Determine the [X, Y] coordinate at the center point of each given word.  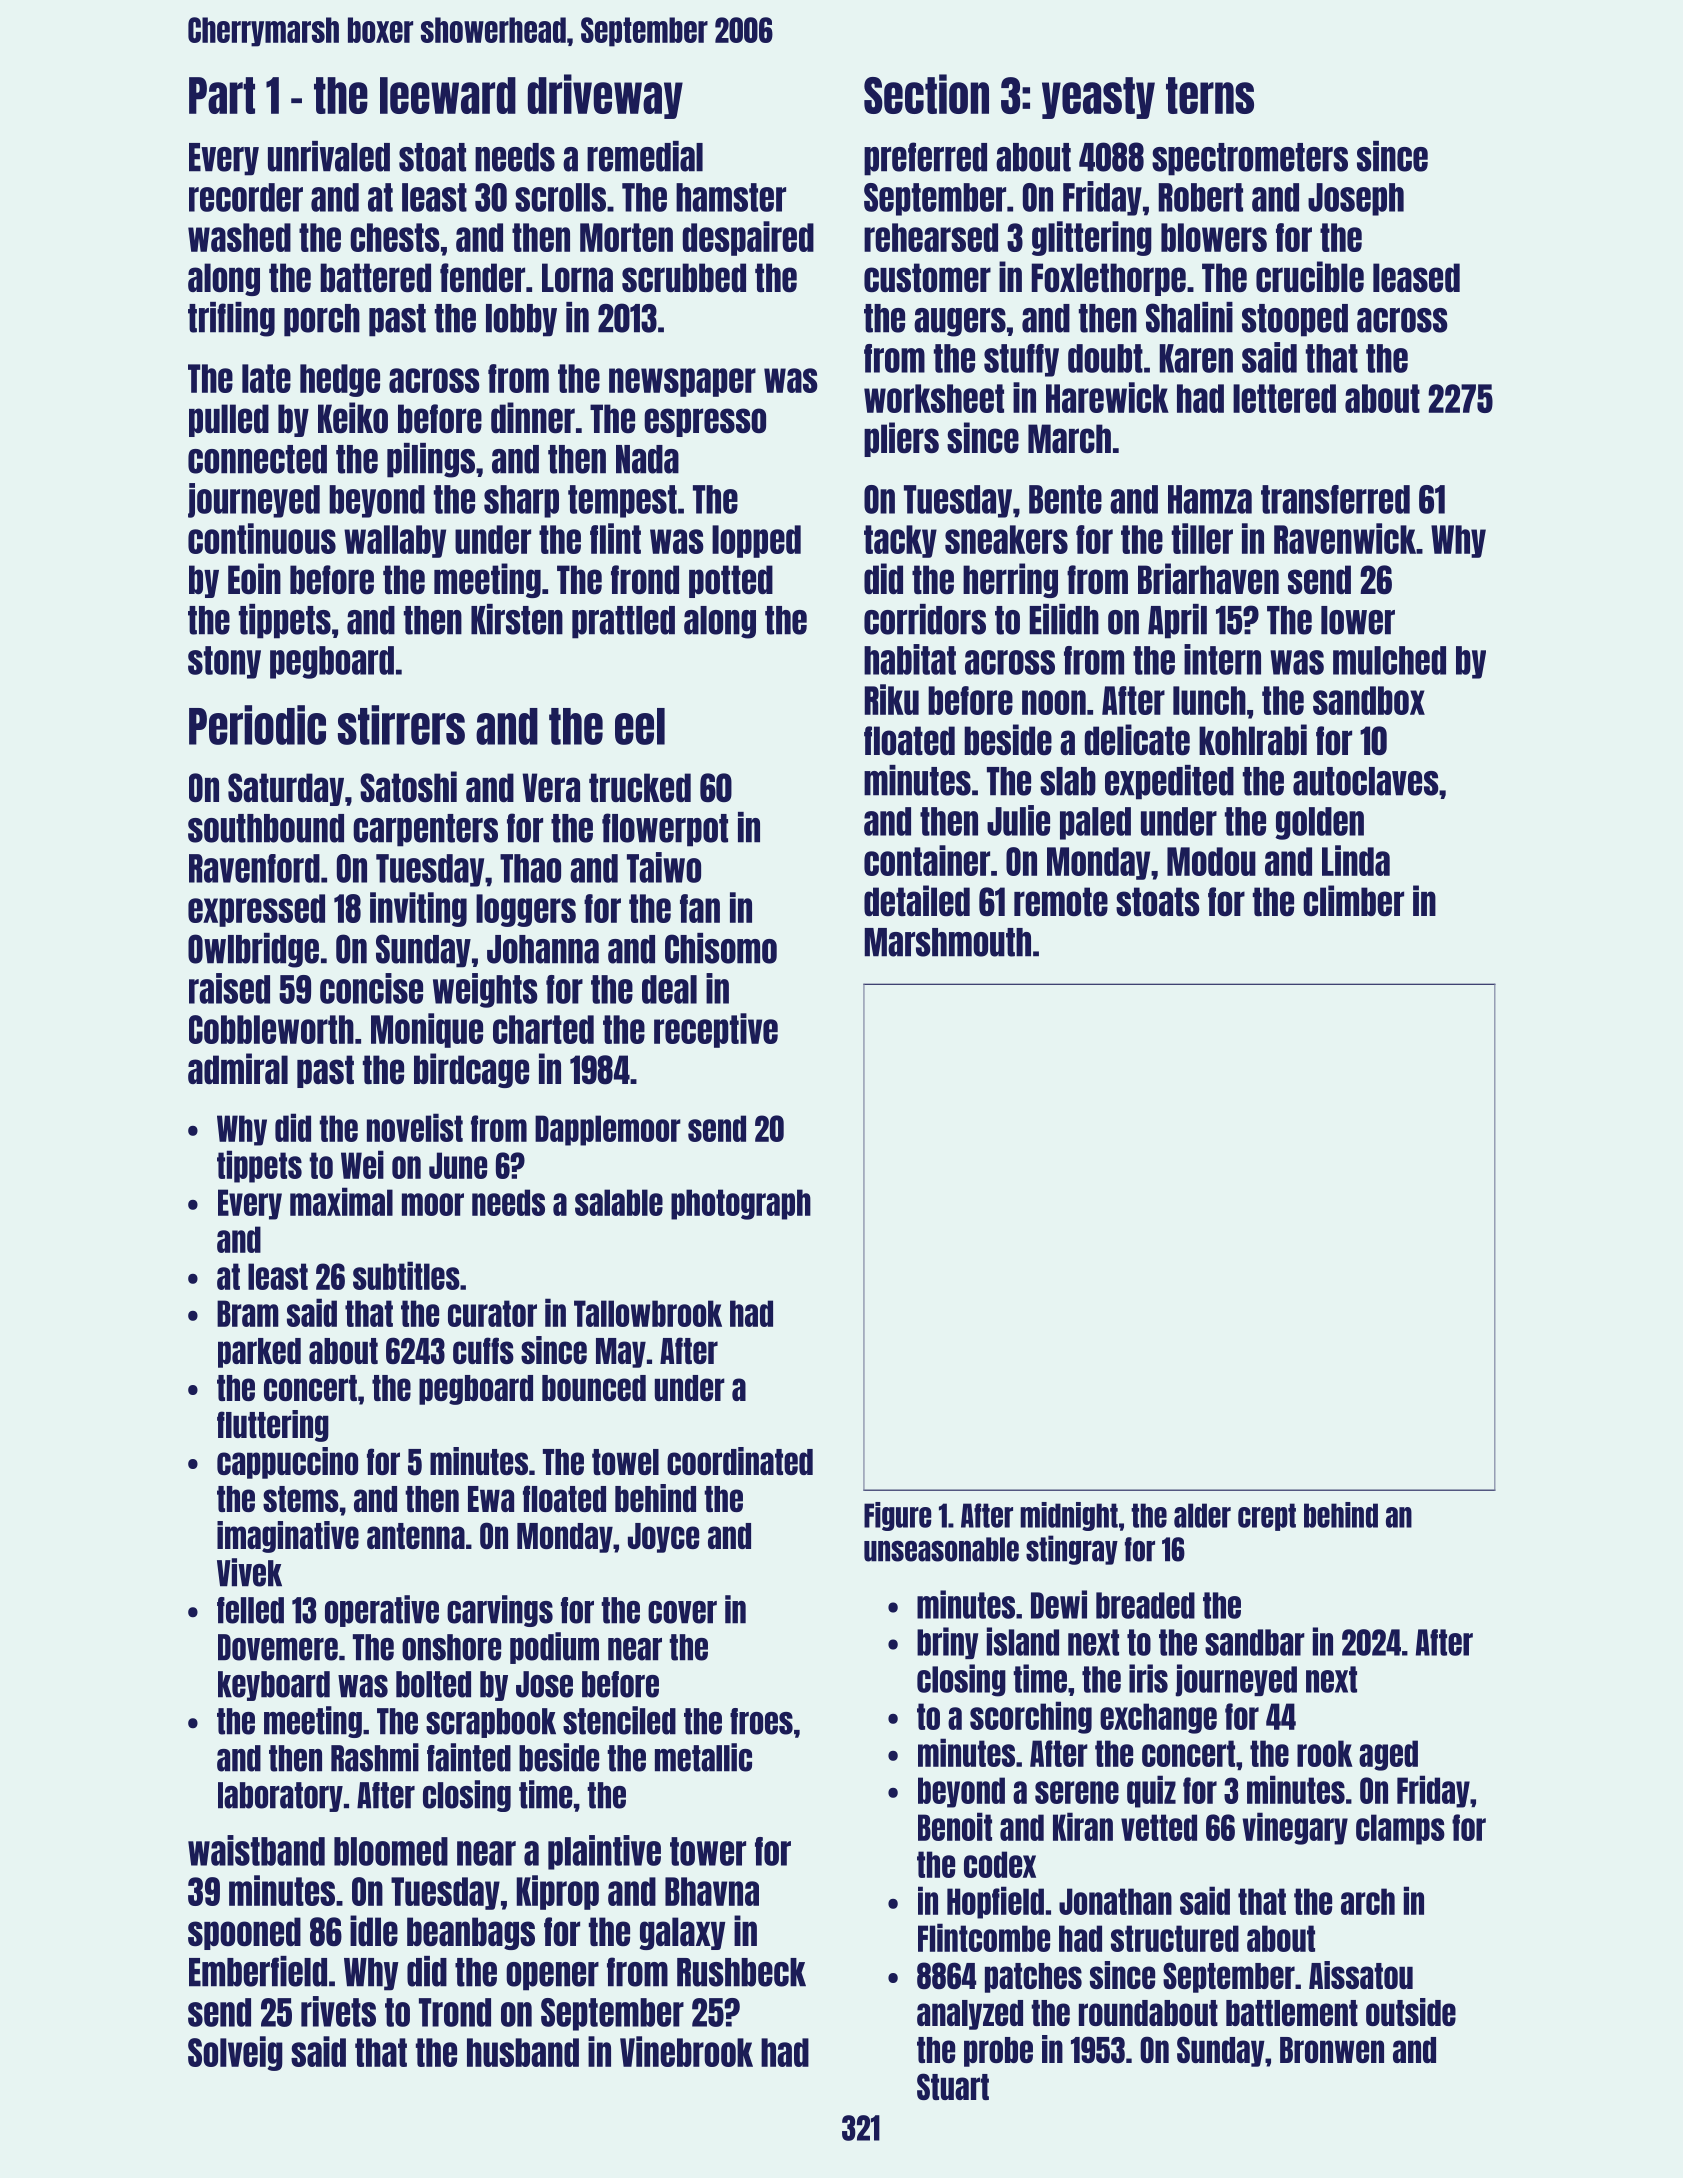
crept [1267, 1517]
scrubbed [684, 278]
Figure [898, 1516]
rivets [338, 2011]
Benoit [955, 1826]
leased [1416, 278]
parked [259, 1353]
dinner [533, 418]
